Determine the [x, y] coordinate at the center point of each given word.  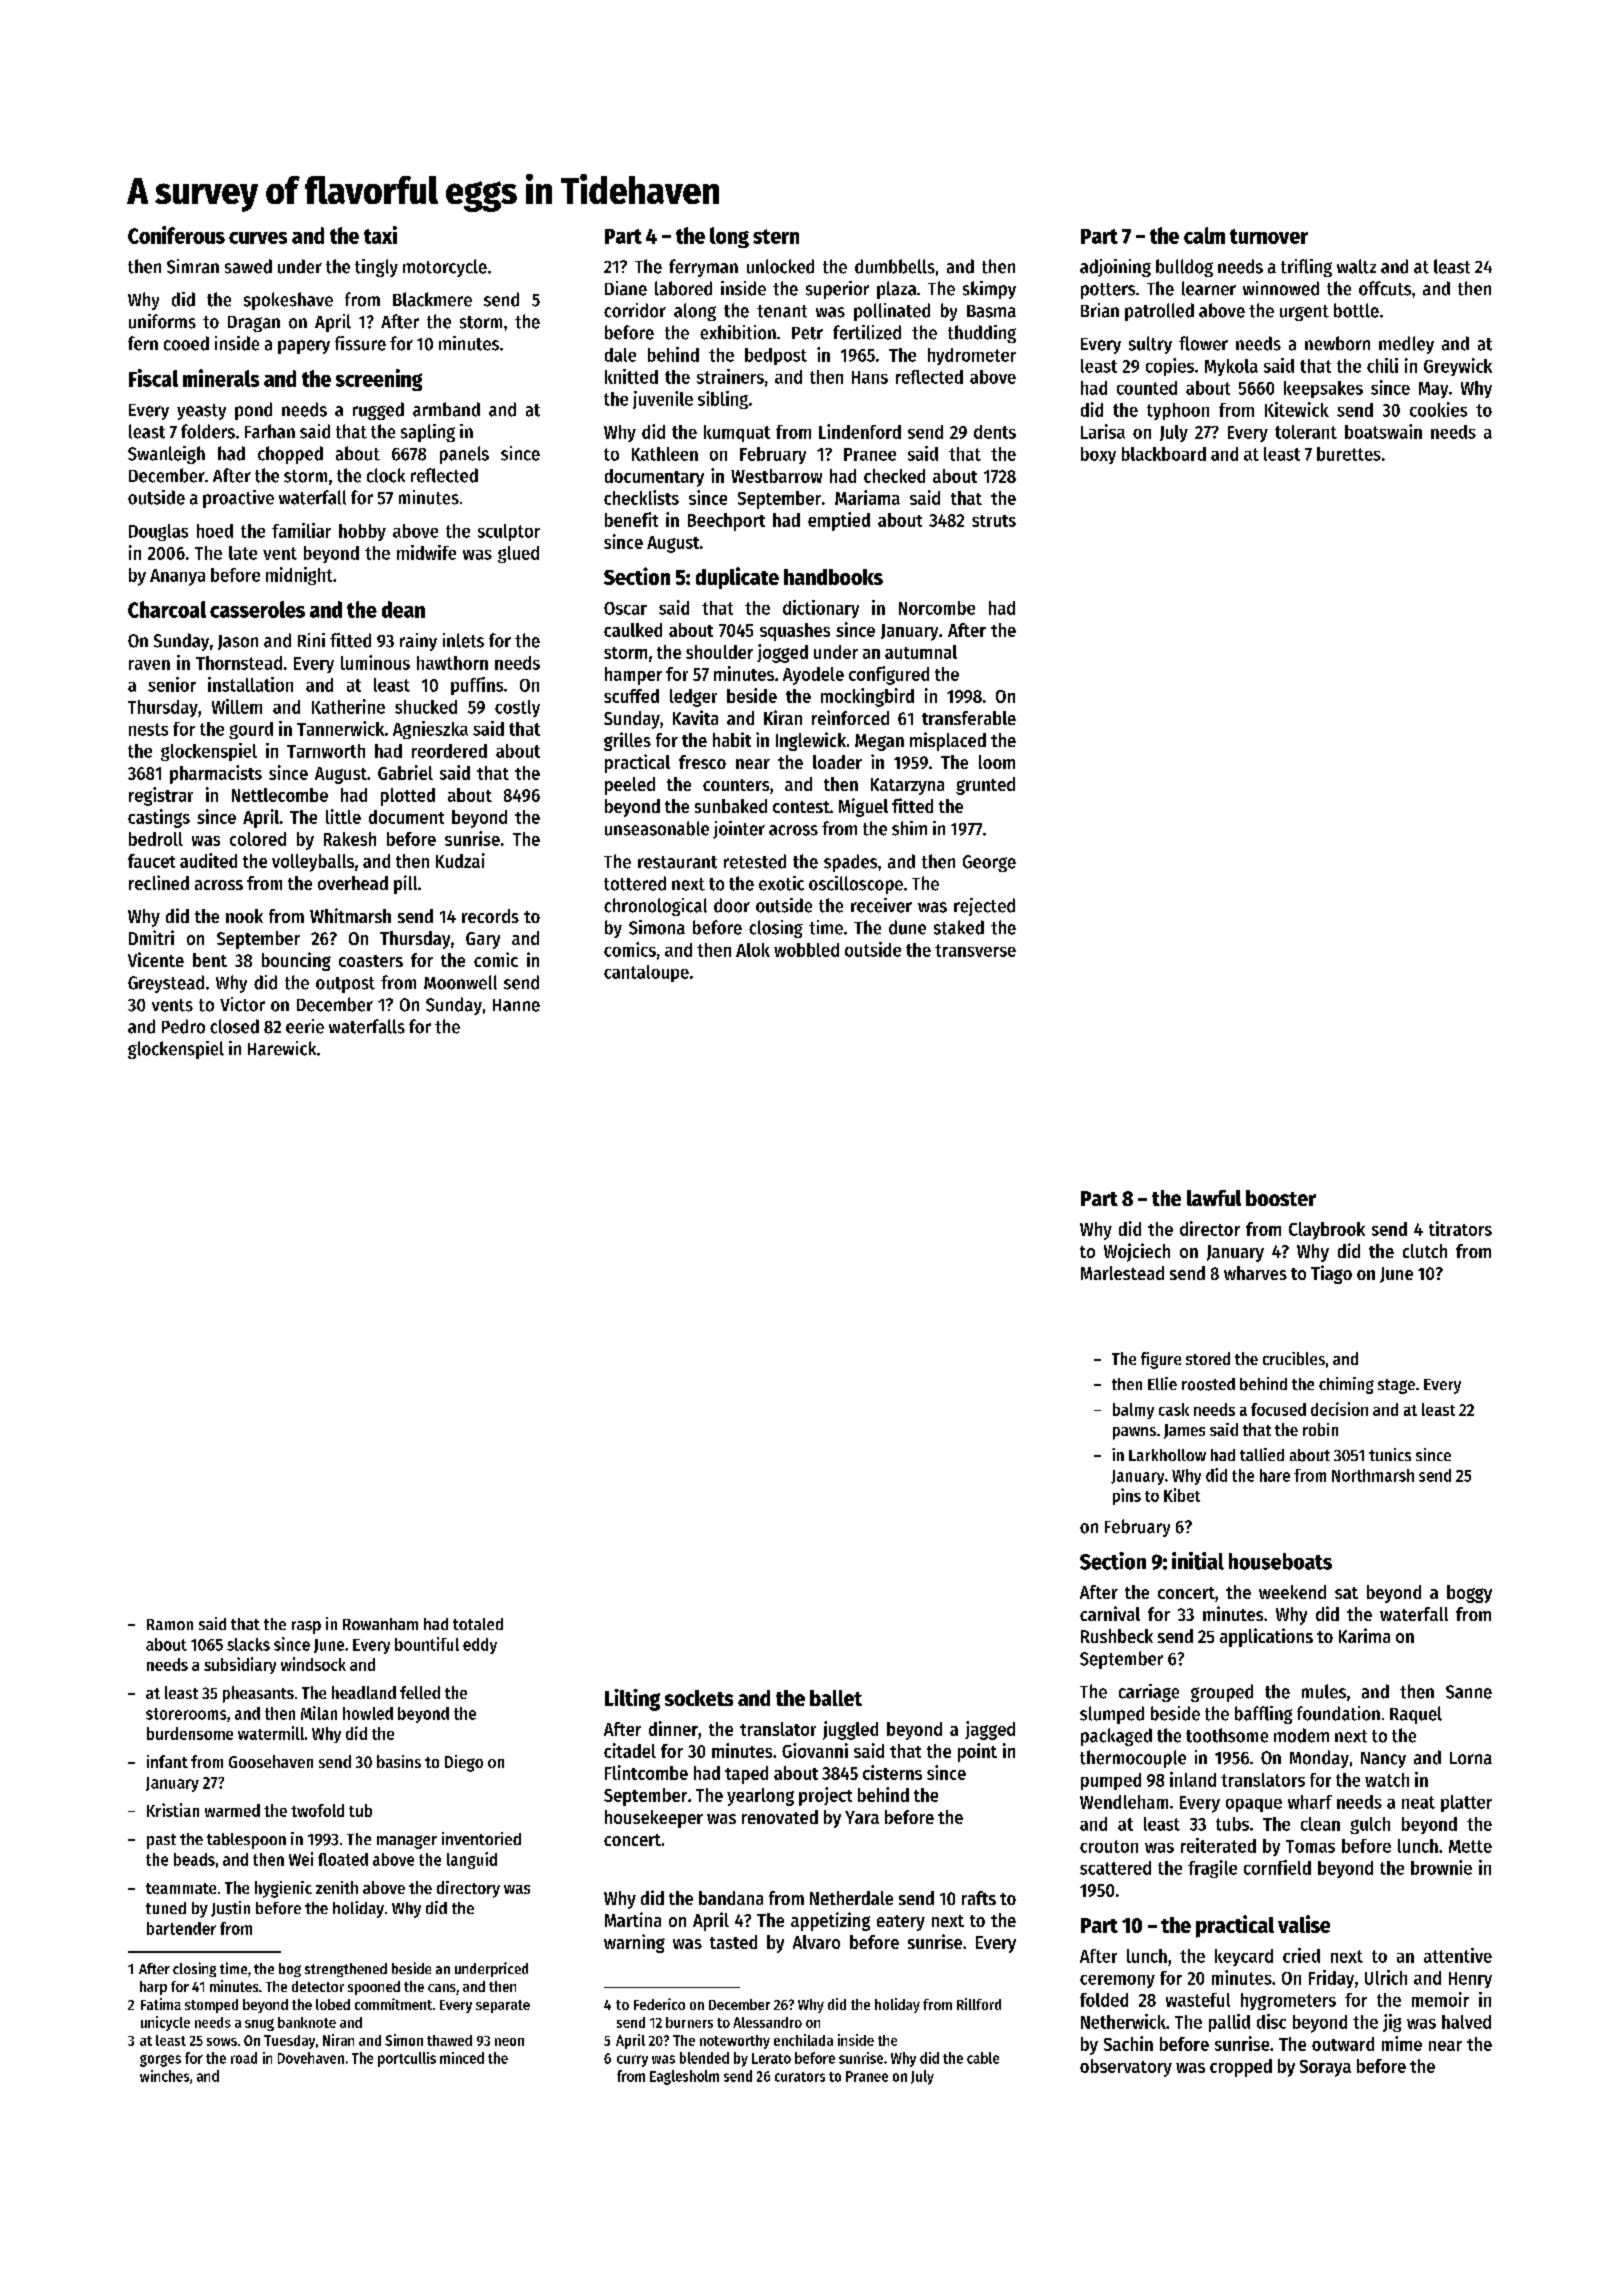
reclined [159, 882]
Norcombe [937, 608]
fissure [360, 343]
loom [997, 762]
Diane [626, 288]
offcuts [1385, 288]
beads [194, 1859]
